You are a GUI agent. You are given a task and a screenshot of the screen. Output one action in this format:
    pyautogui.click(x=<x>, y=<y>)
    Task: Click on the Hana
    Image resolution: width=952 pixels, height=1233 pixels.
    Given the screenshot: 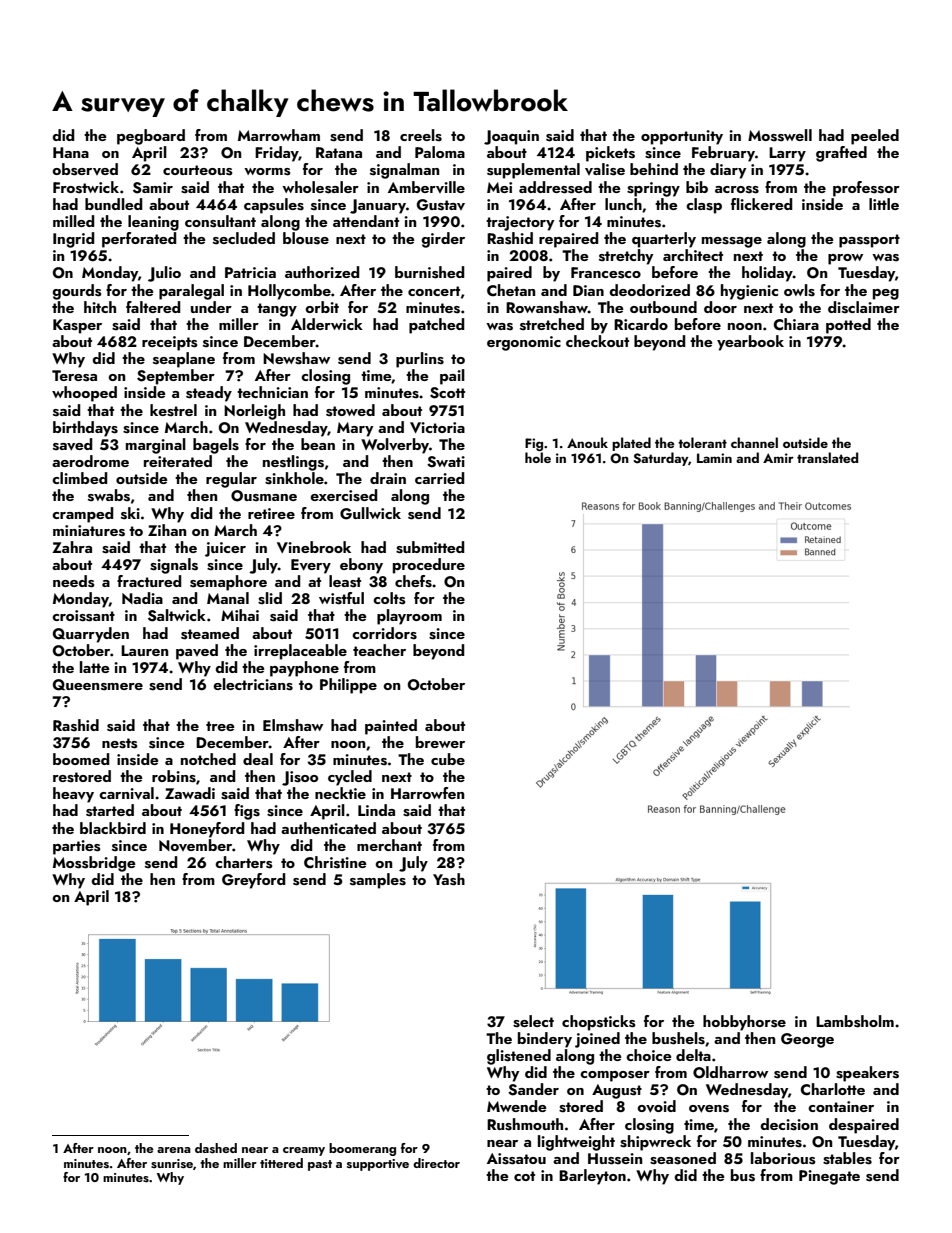 What is the action you would take?
    pyautogui.click(x=71, y=152)
